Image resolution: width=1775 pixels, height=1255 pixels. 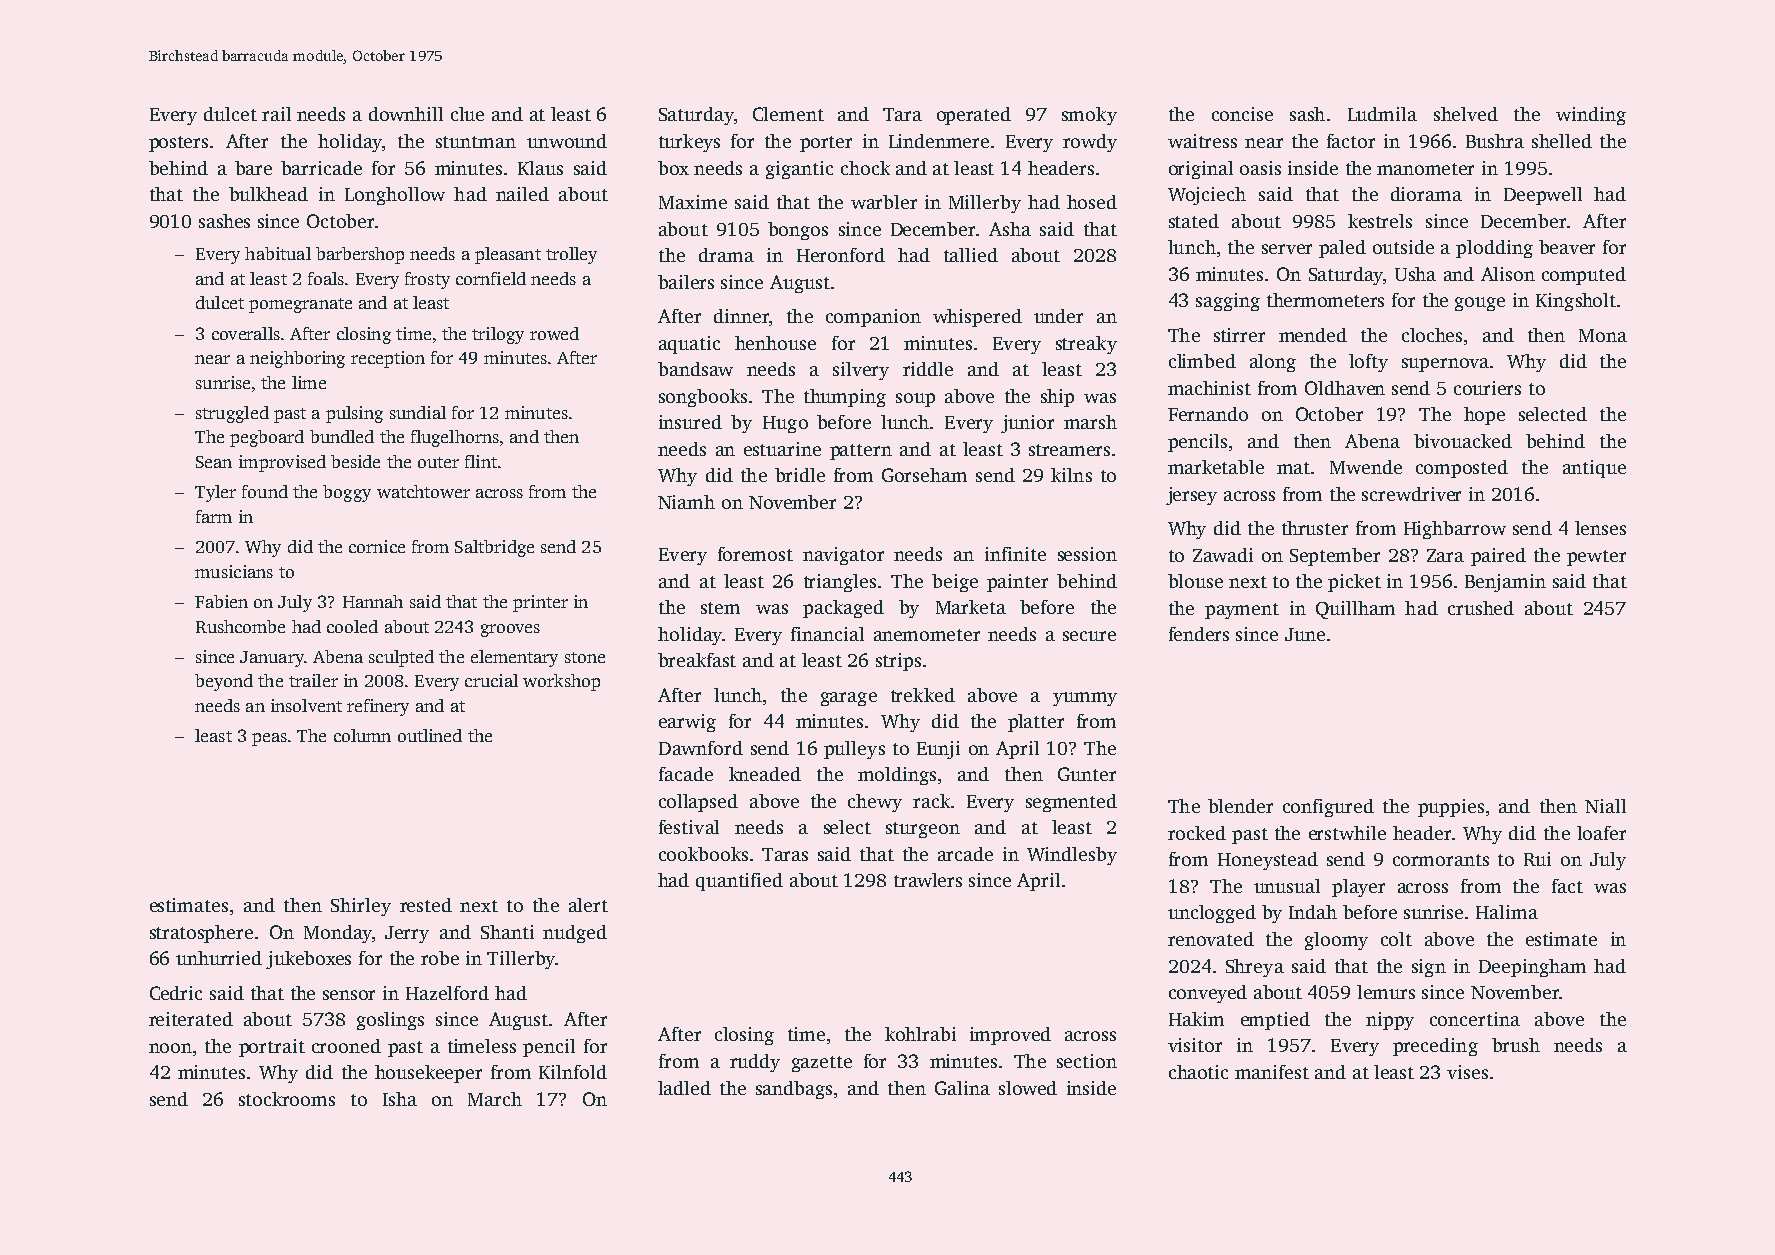 What do you see at coordinates (297, 359) in the page?
I see `neighboring` at bounding box center [297, 359].
